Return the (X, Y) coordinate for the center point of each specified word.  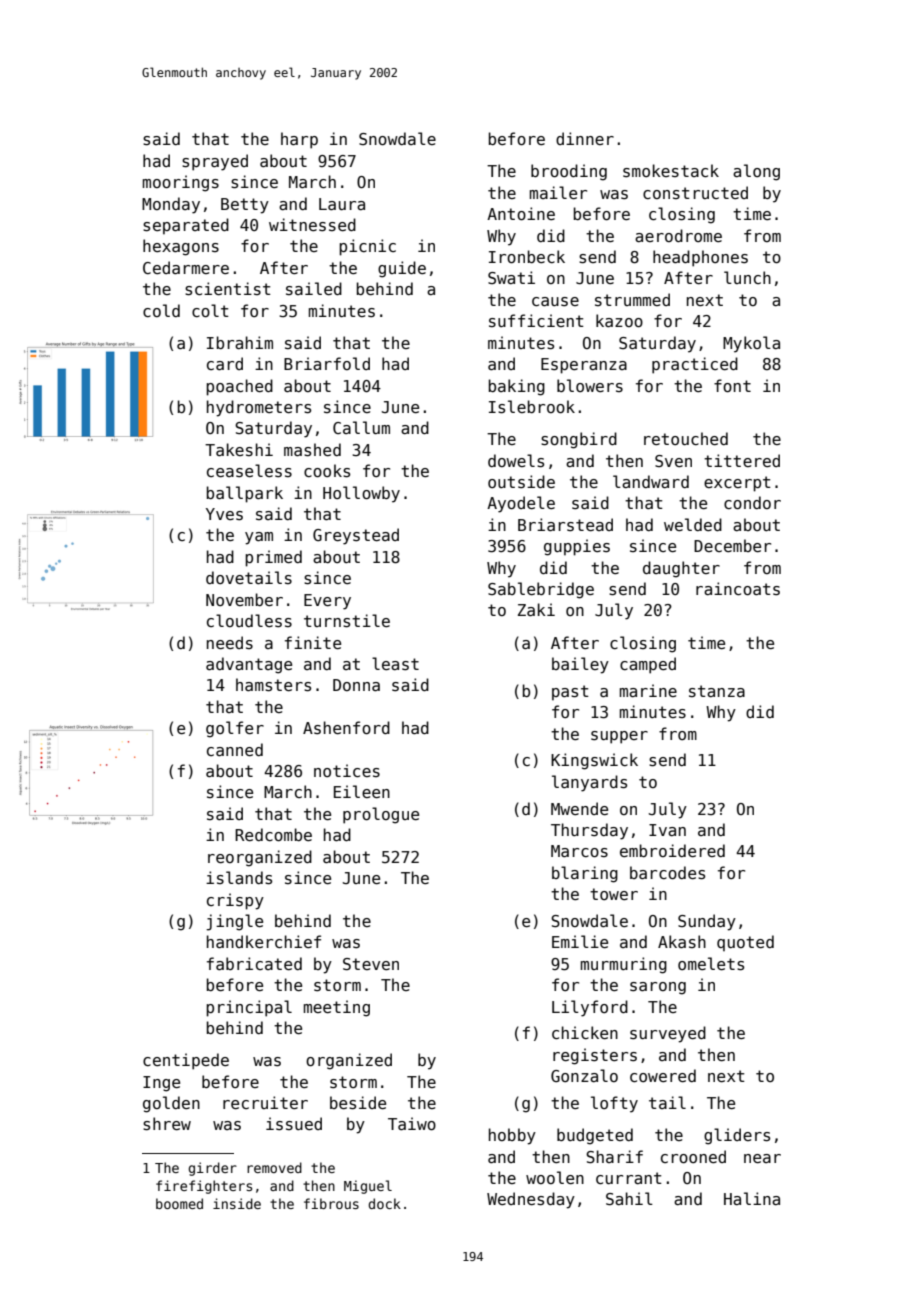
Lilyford (590, 1008)
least (395, 664)
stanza (717, 691)
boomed (179, 1203)
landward (651, 481)
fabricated (254, 963)
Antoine (521, 214)
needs (230, 642)
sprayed (215, 162)
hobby (512, 1136)
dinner (585, 138)
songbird (579, 440)
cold (161, 310)
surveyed (668, 1034)
